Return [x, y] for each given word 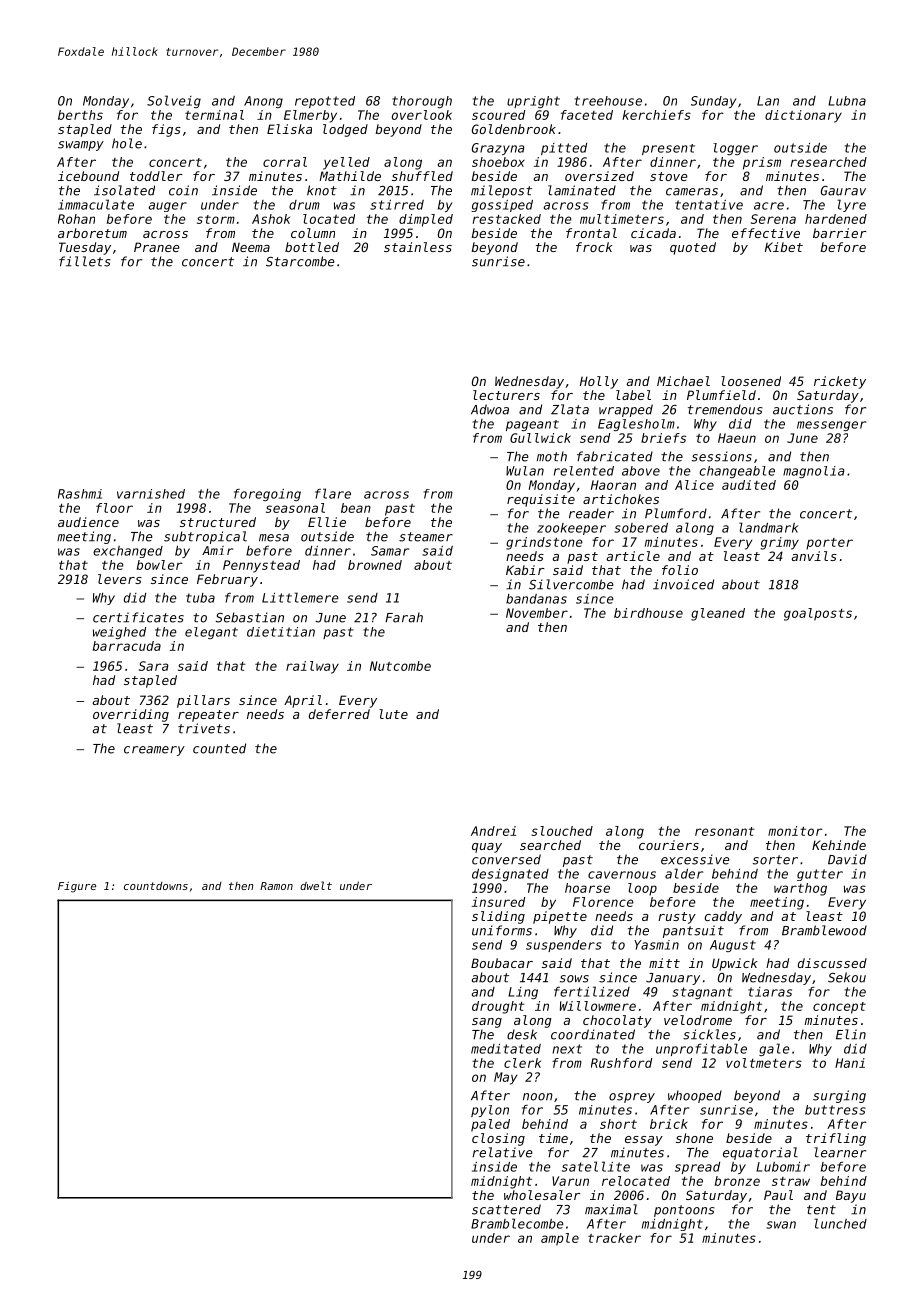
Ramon [276, 886]
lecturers [506, 395]
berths [80, 115]
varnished [151, 494]
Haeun [737, 438]
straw [791, 1181]
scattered [506, 1209]
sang [487, 1023]
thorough [422, 102]
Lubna [847, 101]
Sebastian [250, 617]
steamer [426, 537]
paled [490, 1125]
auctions [803, 409]
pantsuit [693, 931]
